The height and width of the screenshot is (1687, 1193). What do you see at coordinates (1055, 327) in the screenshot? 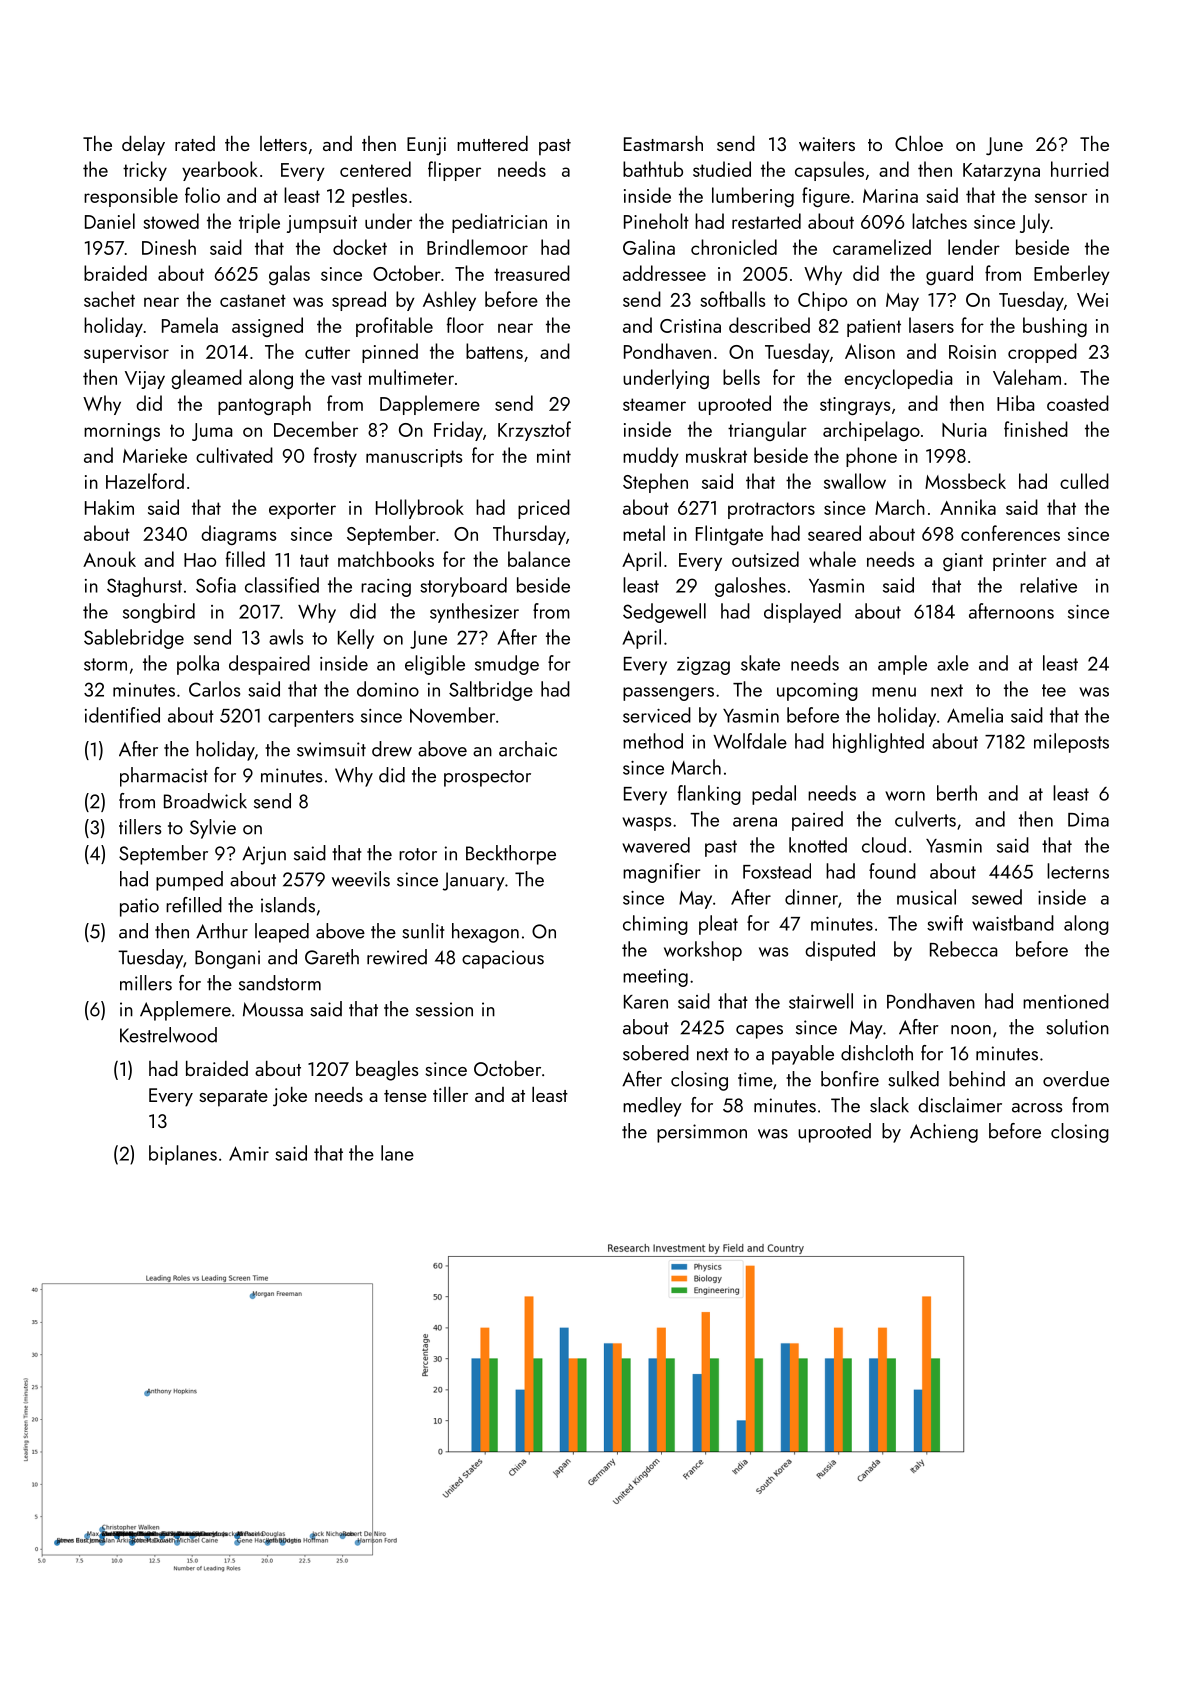
I see `bushing` at bounding box center [1055, 327].
